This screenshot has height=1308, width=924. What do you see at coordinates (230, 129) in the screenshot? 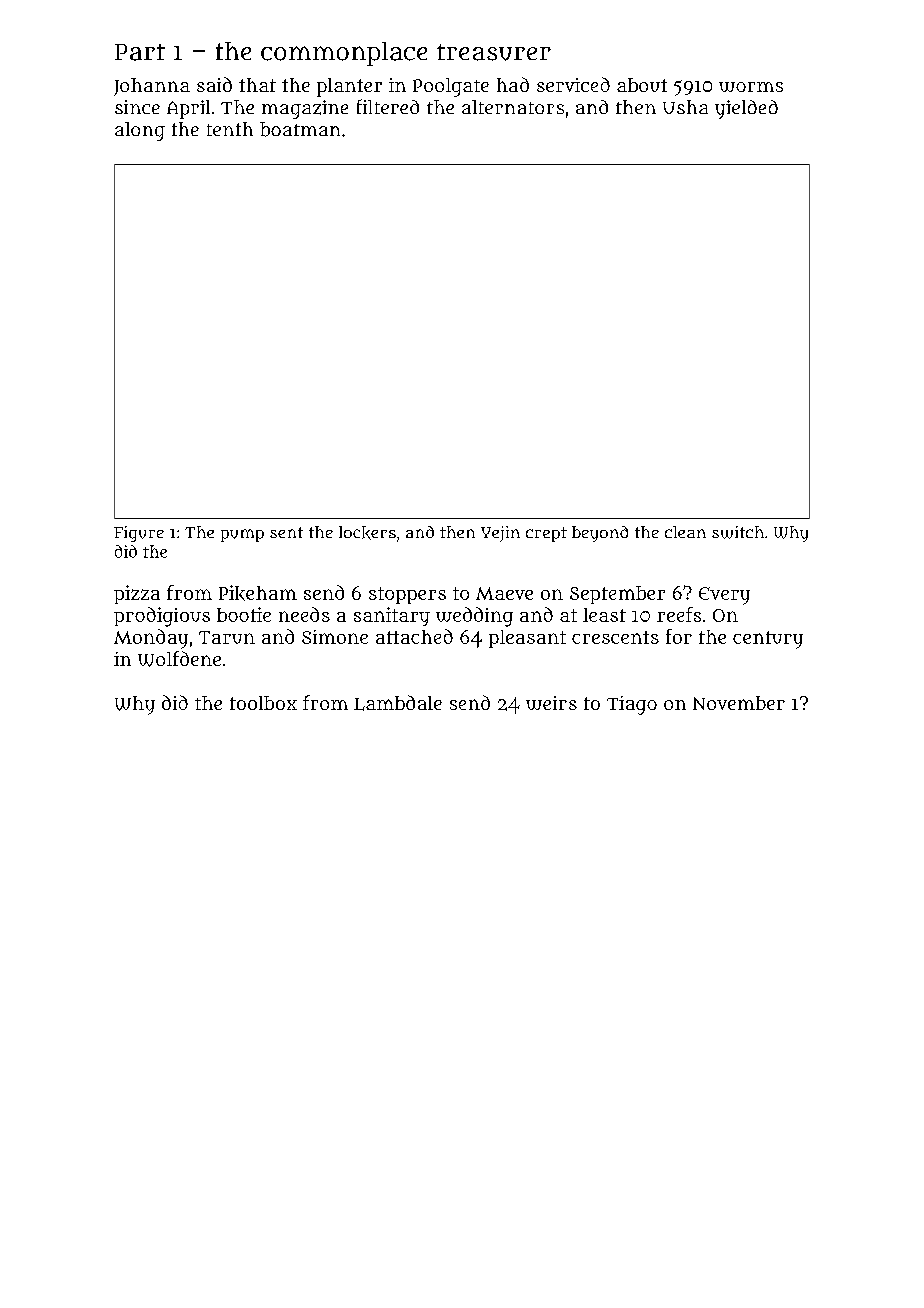
I see `tenth` at bounding box center [230, 129].
